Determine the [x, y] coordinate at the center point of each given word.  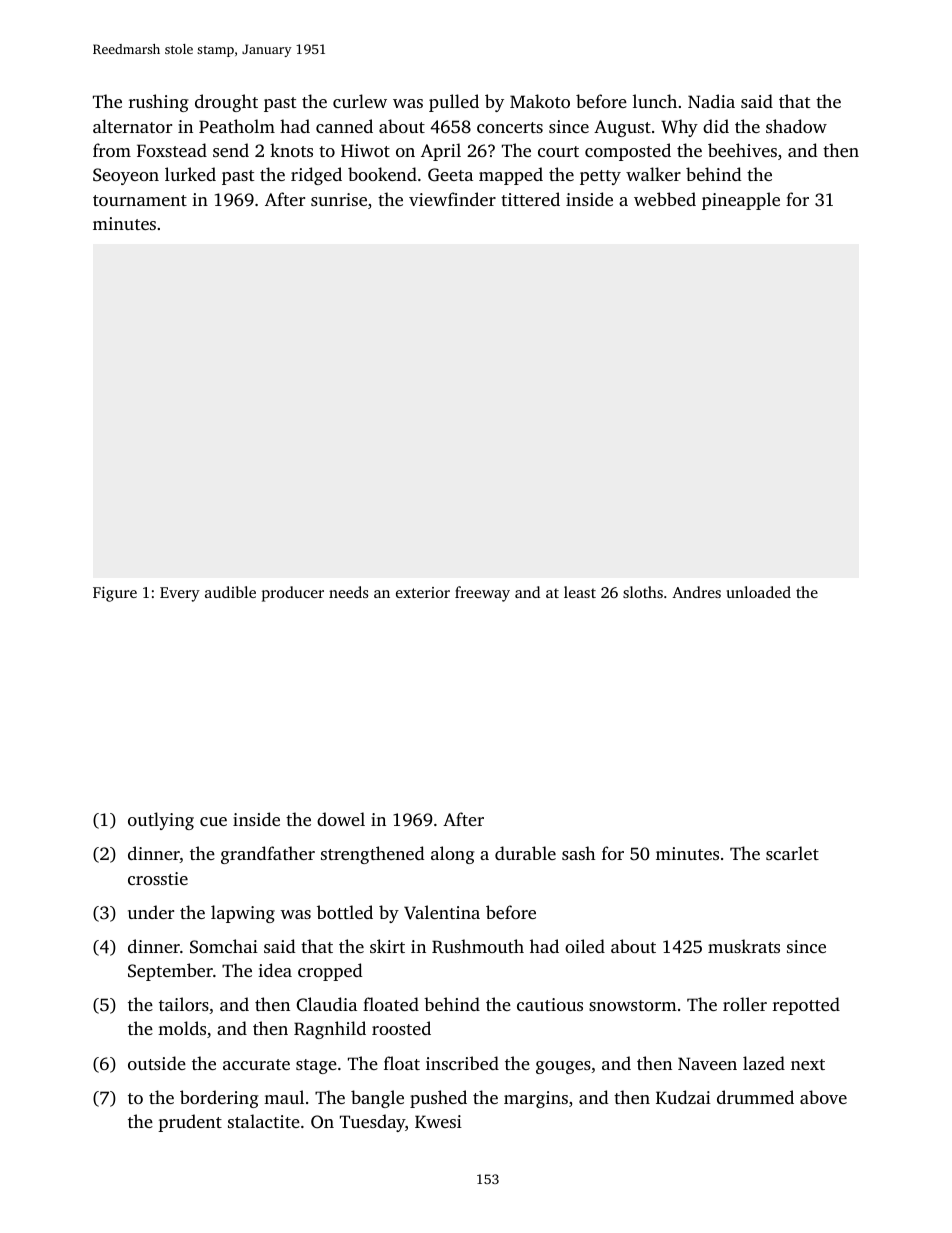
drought [226, 103]
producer [293, 594]
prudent [190, 1123]
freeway [482, 594]
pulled [454, 103]
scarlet [792, 853]
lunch [655, 101]
